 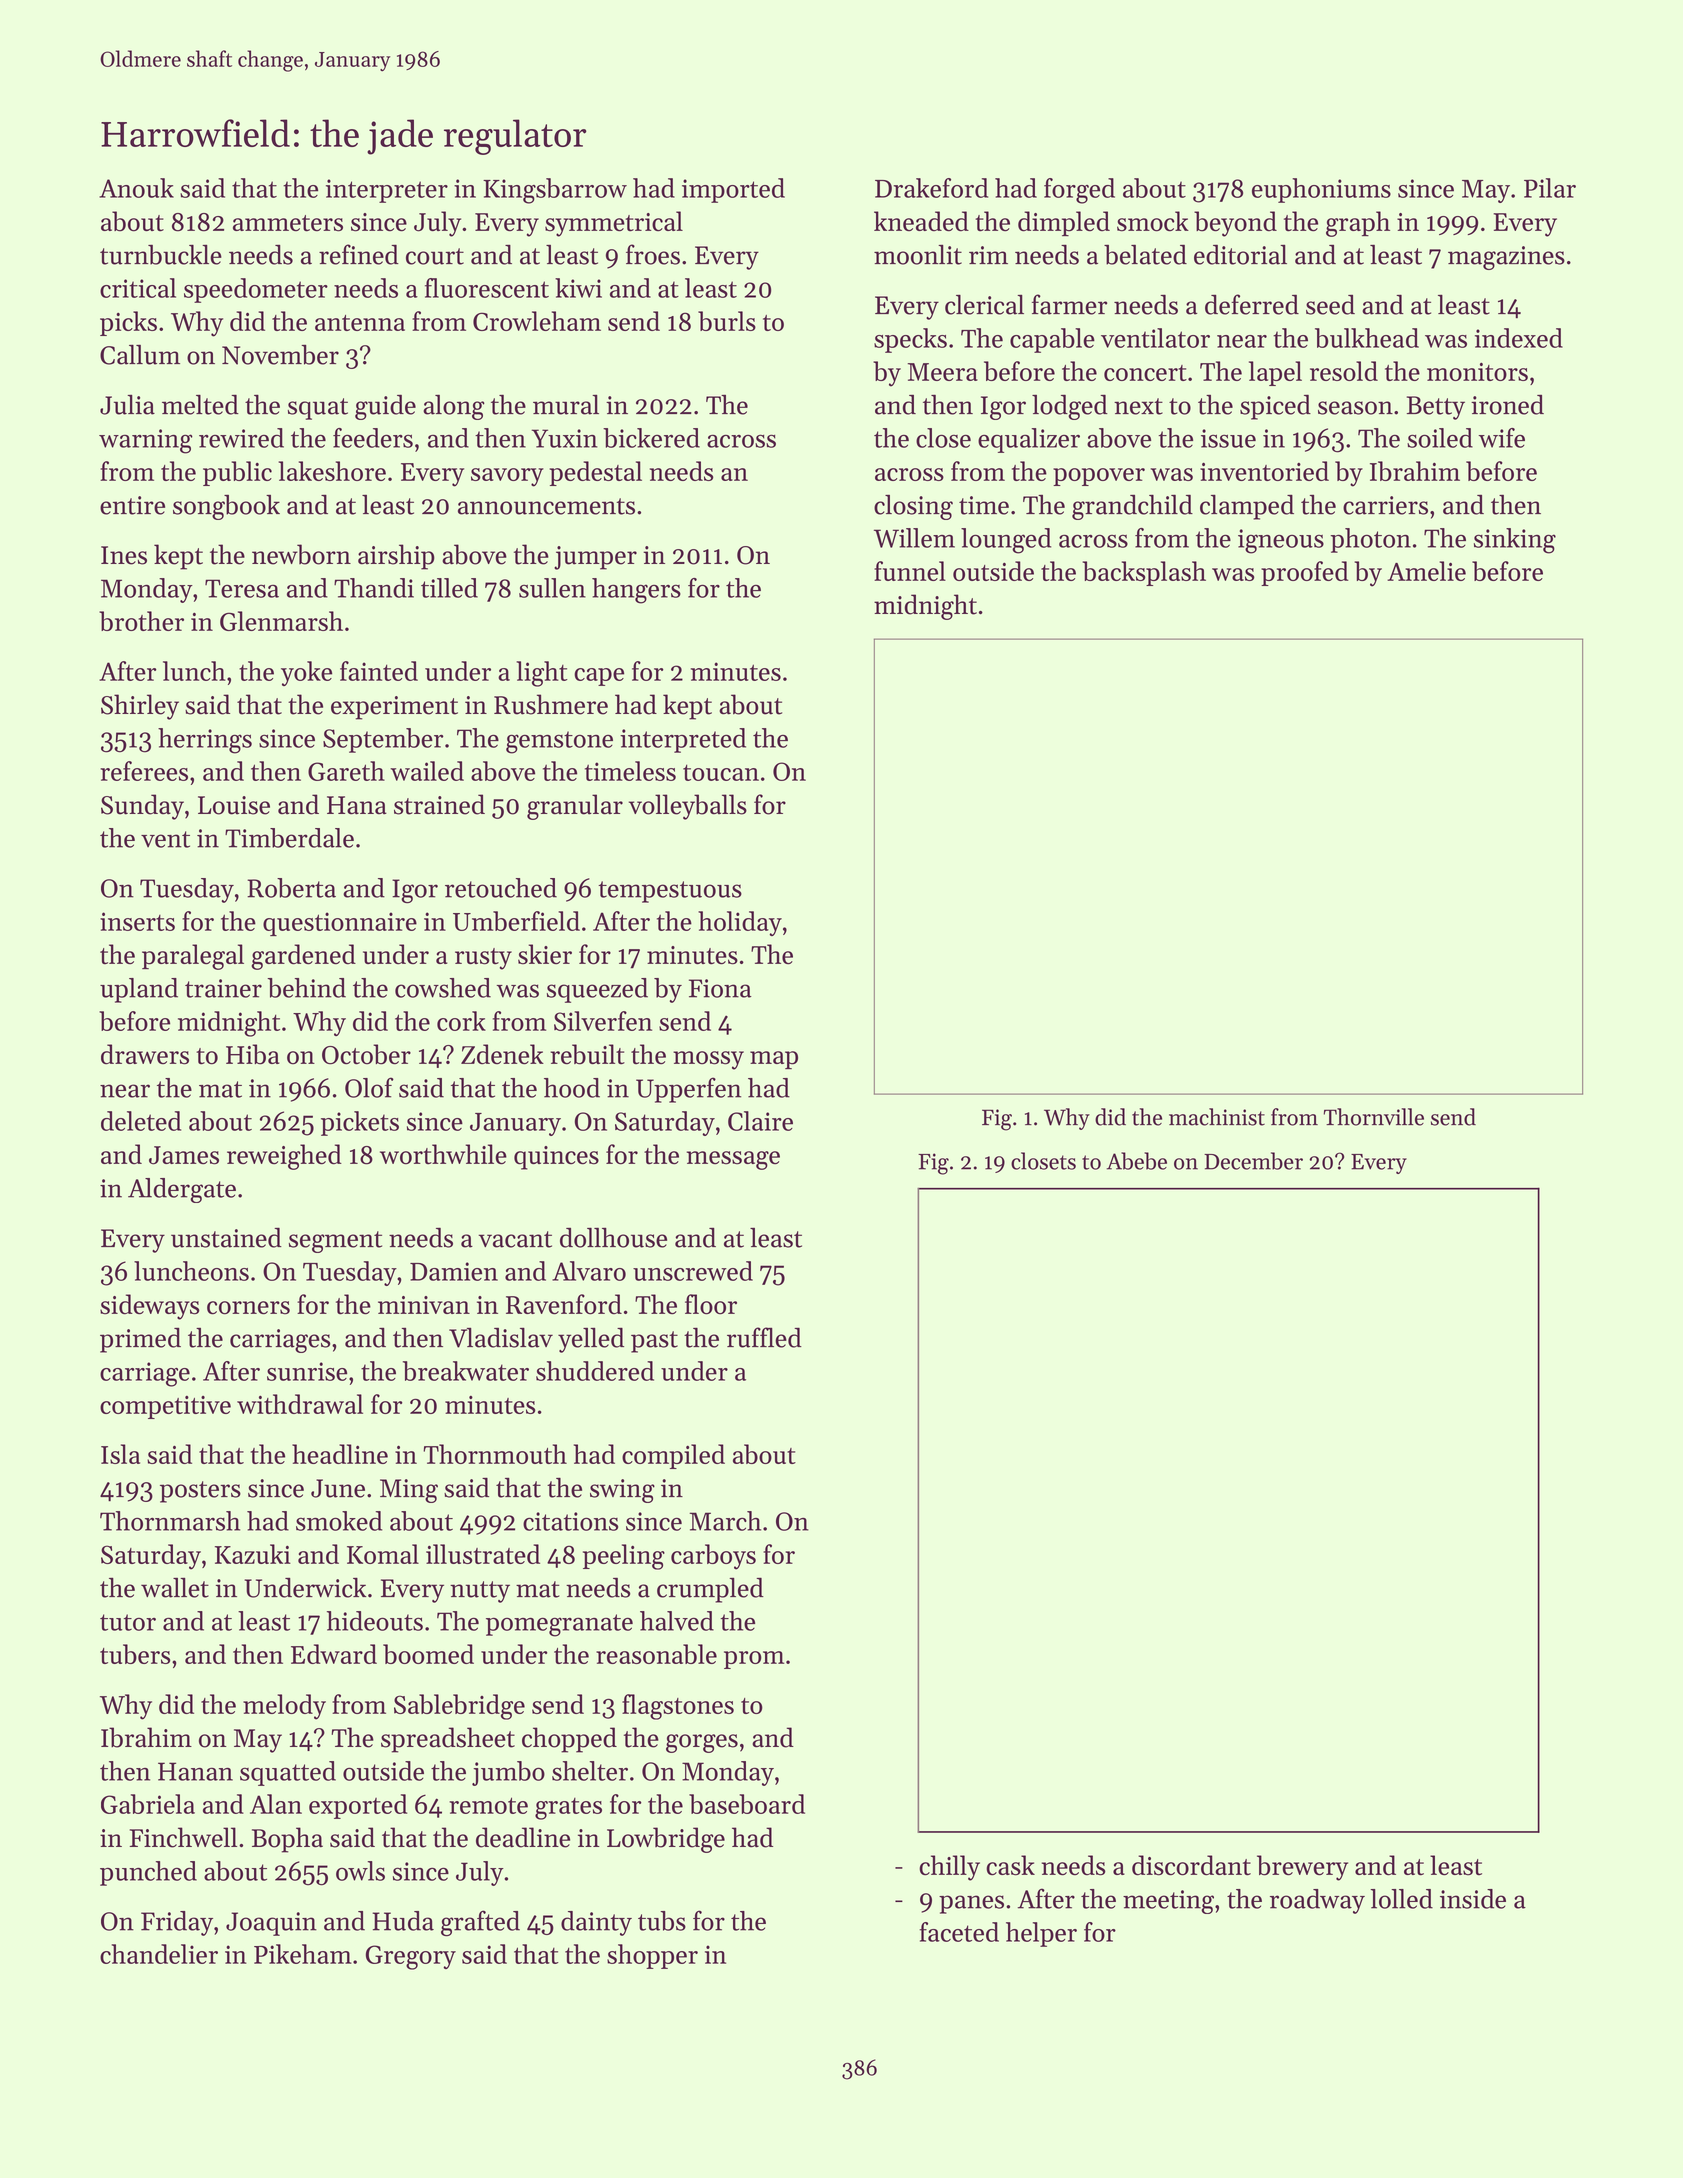 What do you see at coordinates (1426, 571) in the screenshot?
I see `Amelie` at bounding box center [1426, 571].
